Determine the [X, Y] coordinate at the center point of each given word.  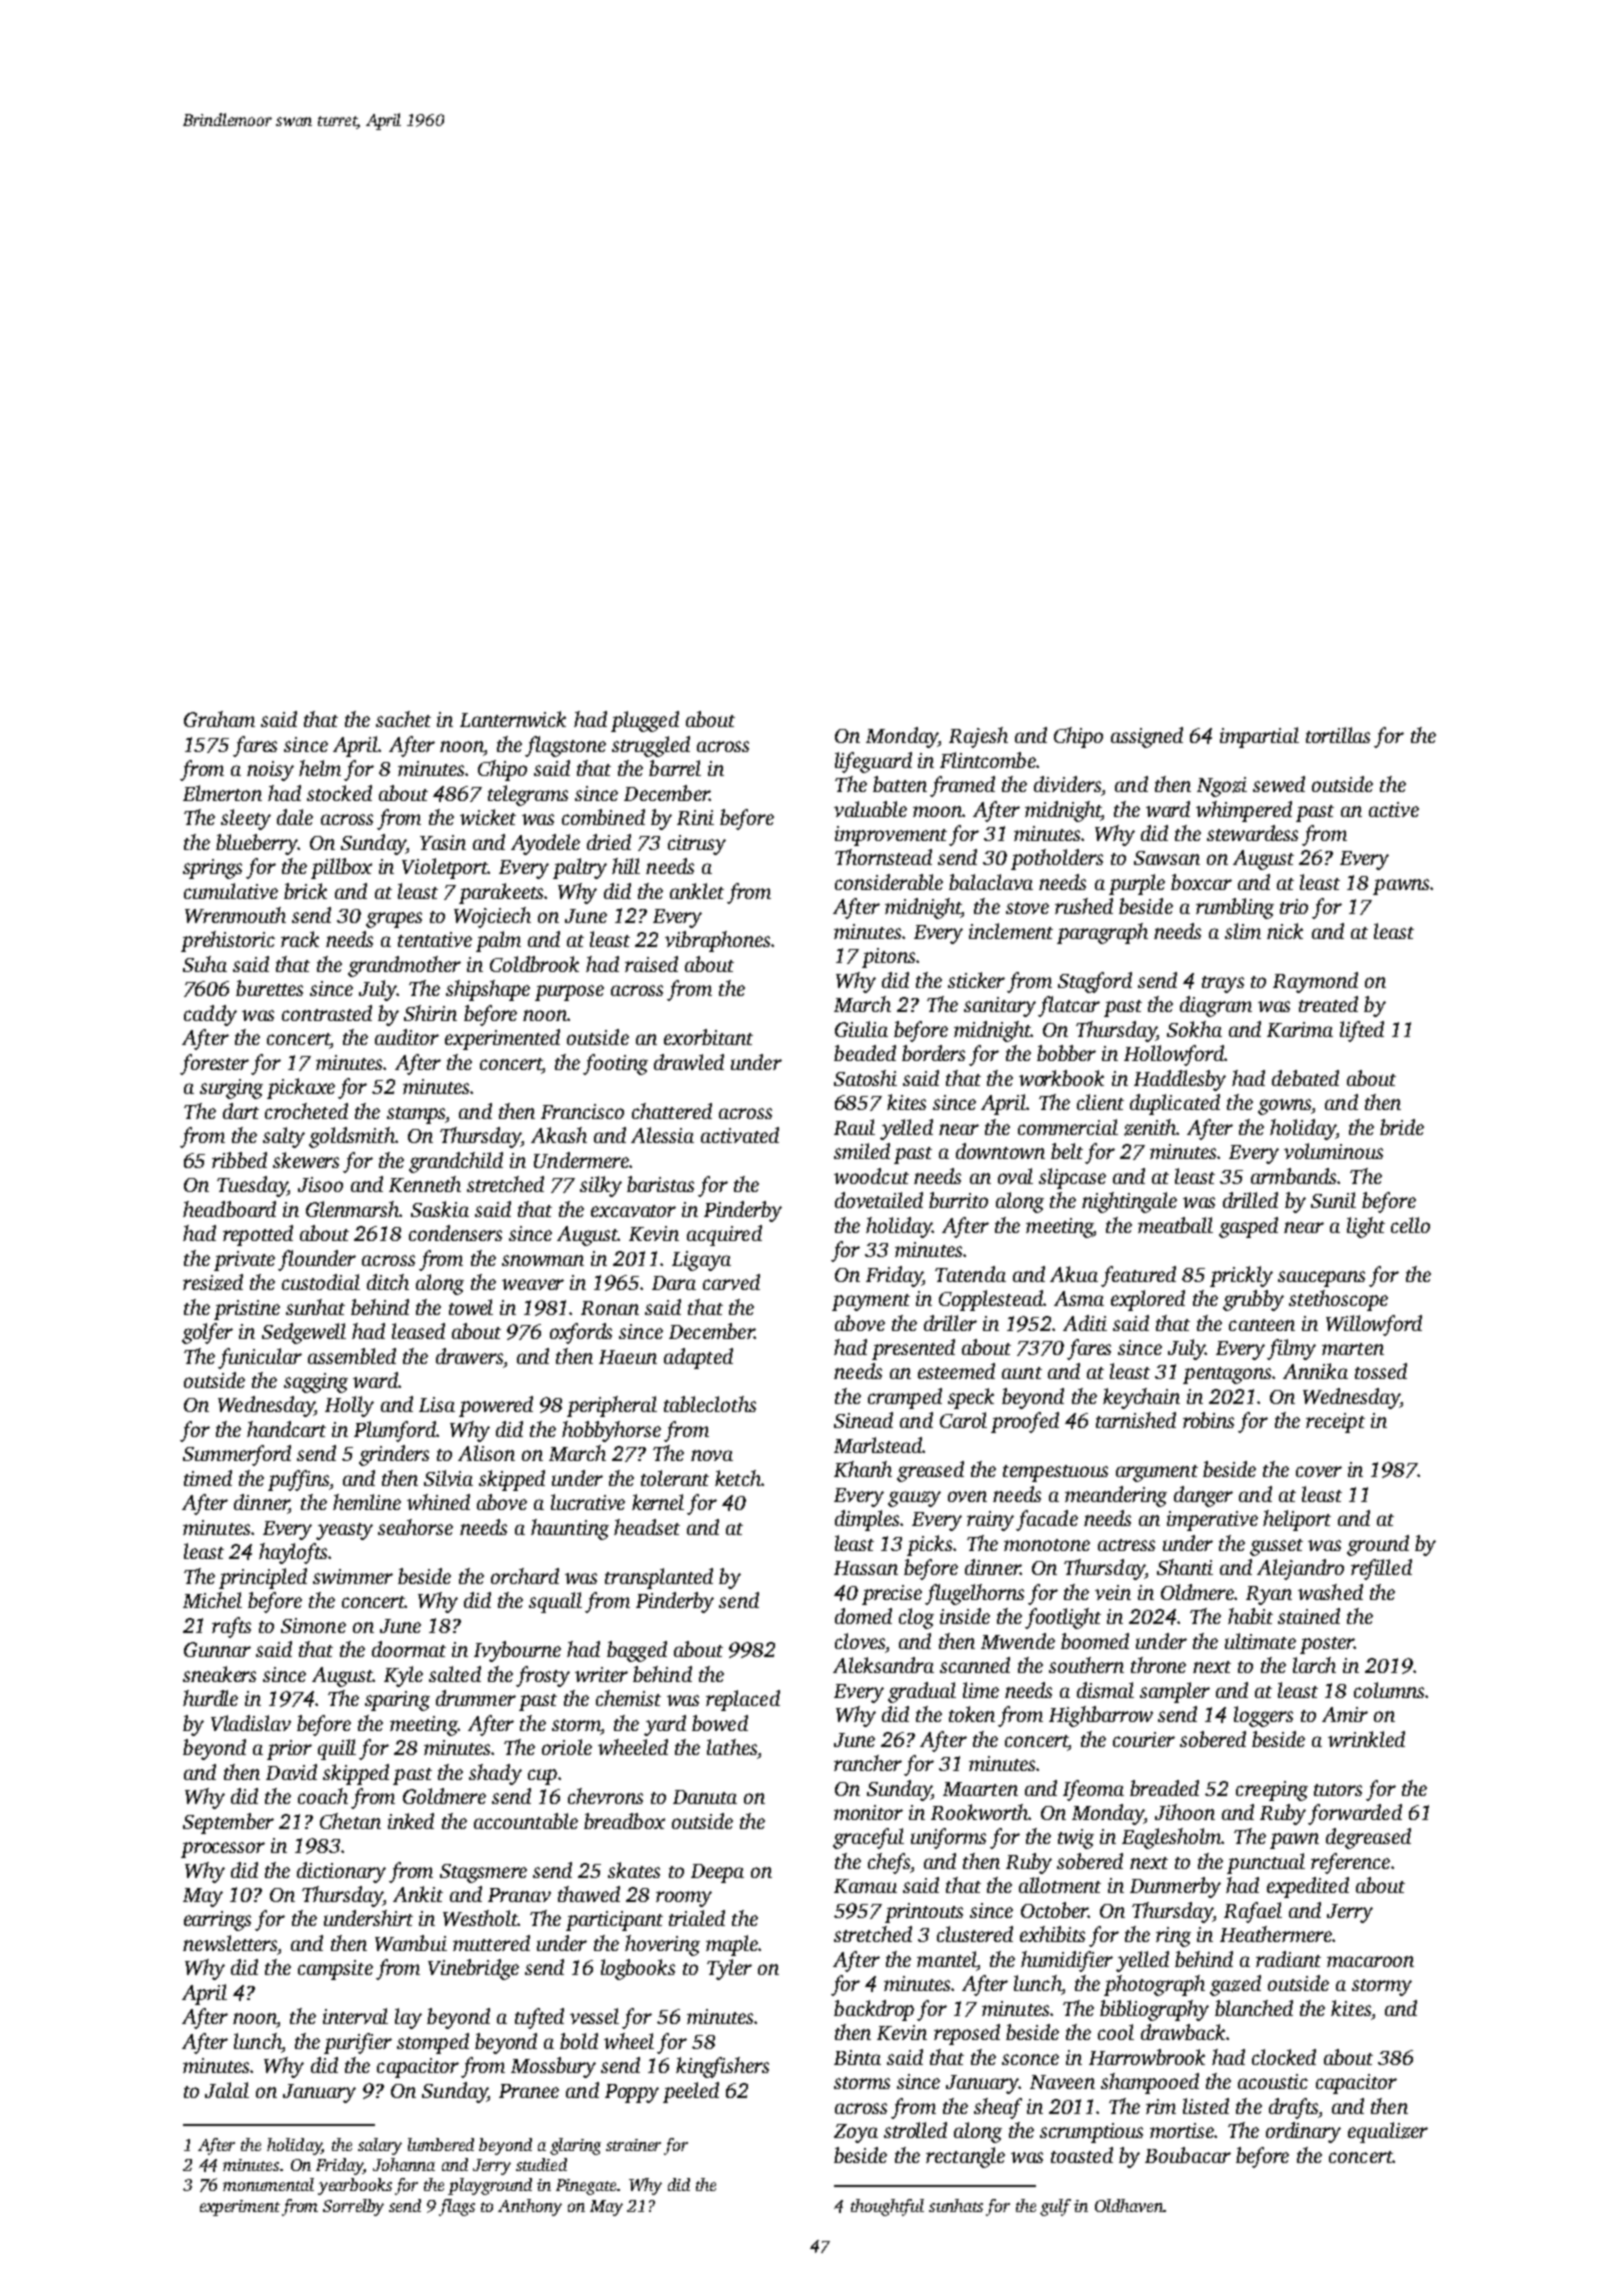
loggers [1263, 1716]
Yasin [443, 842]
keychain [1141, 1398]
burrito [958, 1200]
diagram [1216, 1006]
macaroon [1370, 1961]
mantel [946, 1959]
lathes [732, 1747]
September [228, 1823]
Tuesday [252, 1186]
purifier [358, 2043]
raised [651, 964]
